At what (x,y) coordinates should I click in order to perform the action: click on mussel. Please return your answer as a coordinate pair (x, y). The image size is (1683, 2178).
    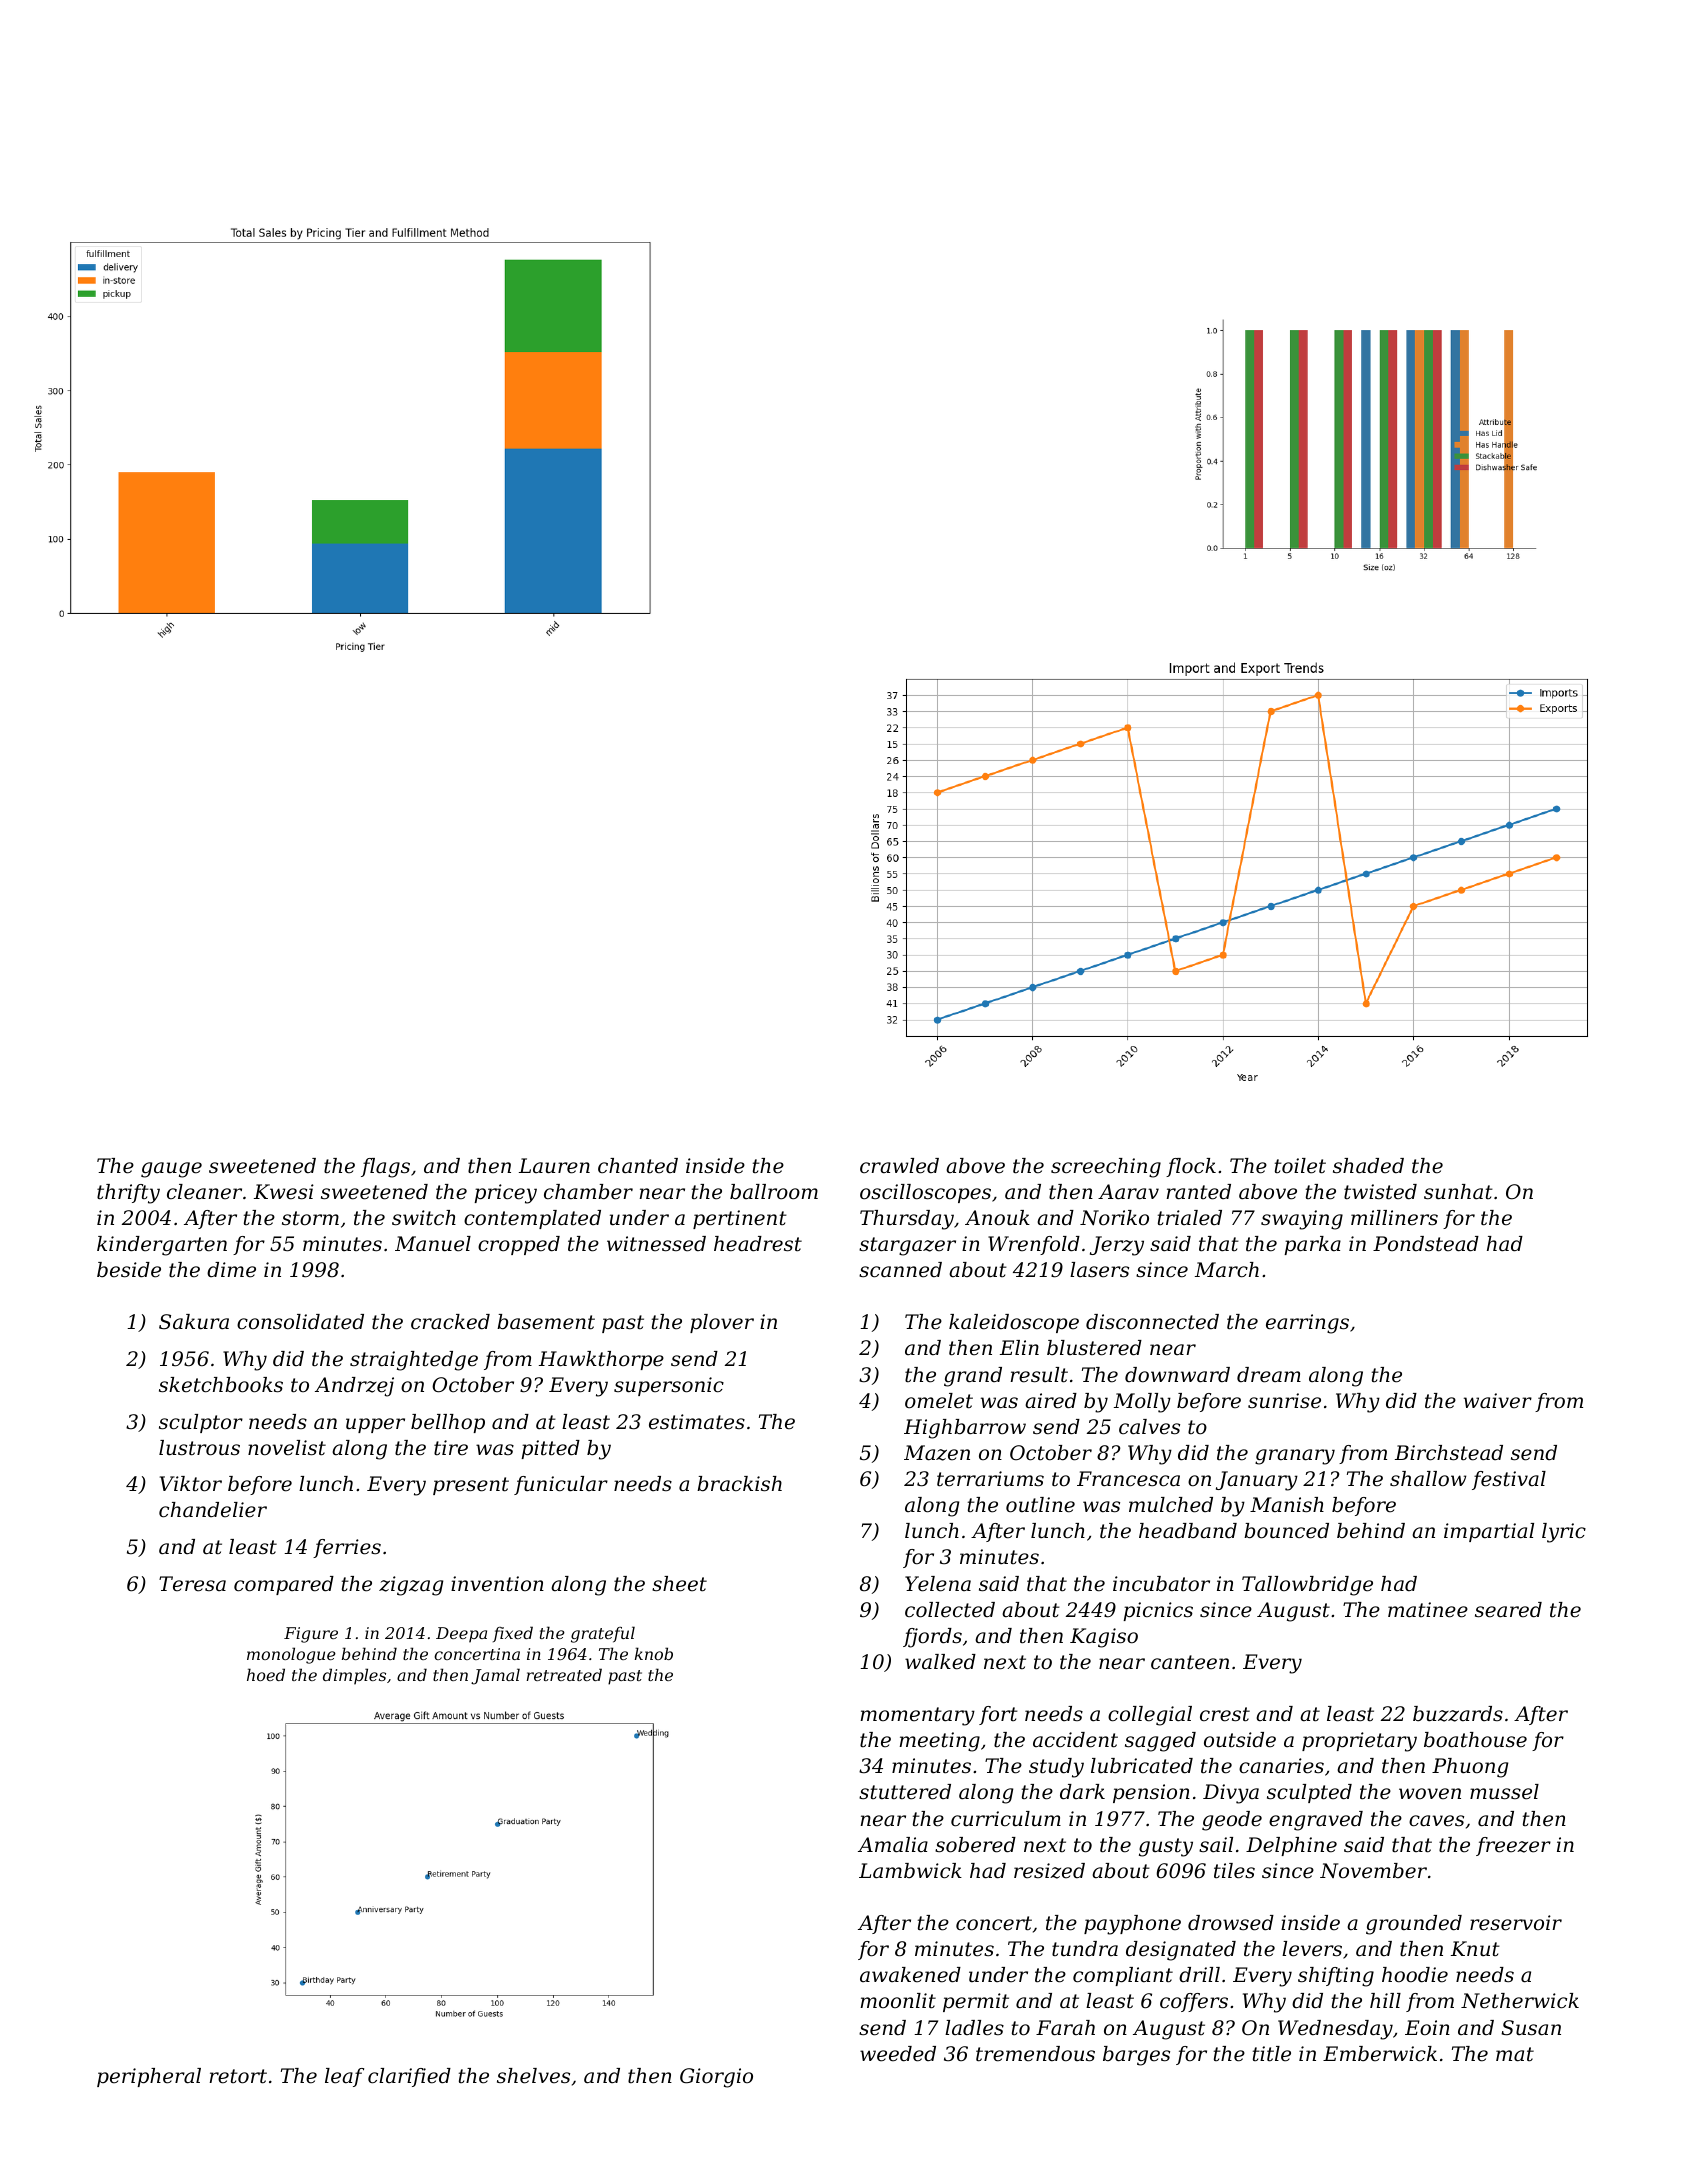
    Looking at the image, I should click on (1504, 1792).
